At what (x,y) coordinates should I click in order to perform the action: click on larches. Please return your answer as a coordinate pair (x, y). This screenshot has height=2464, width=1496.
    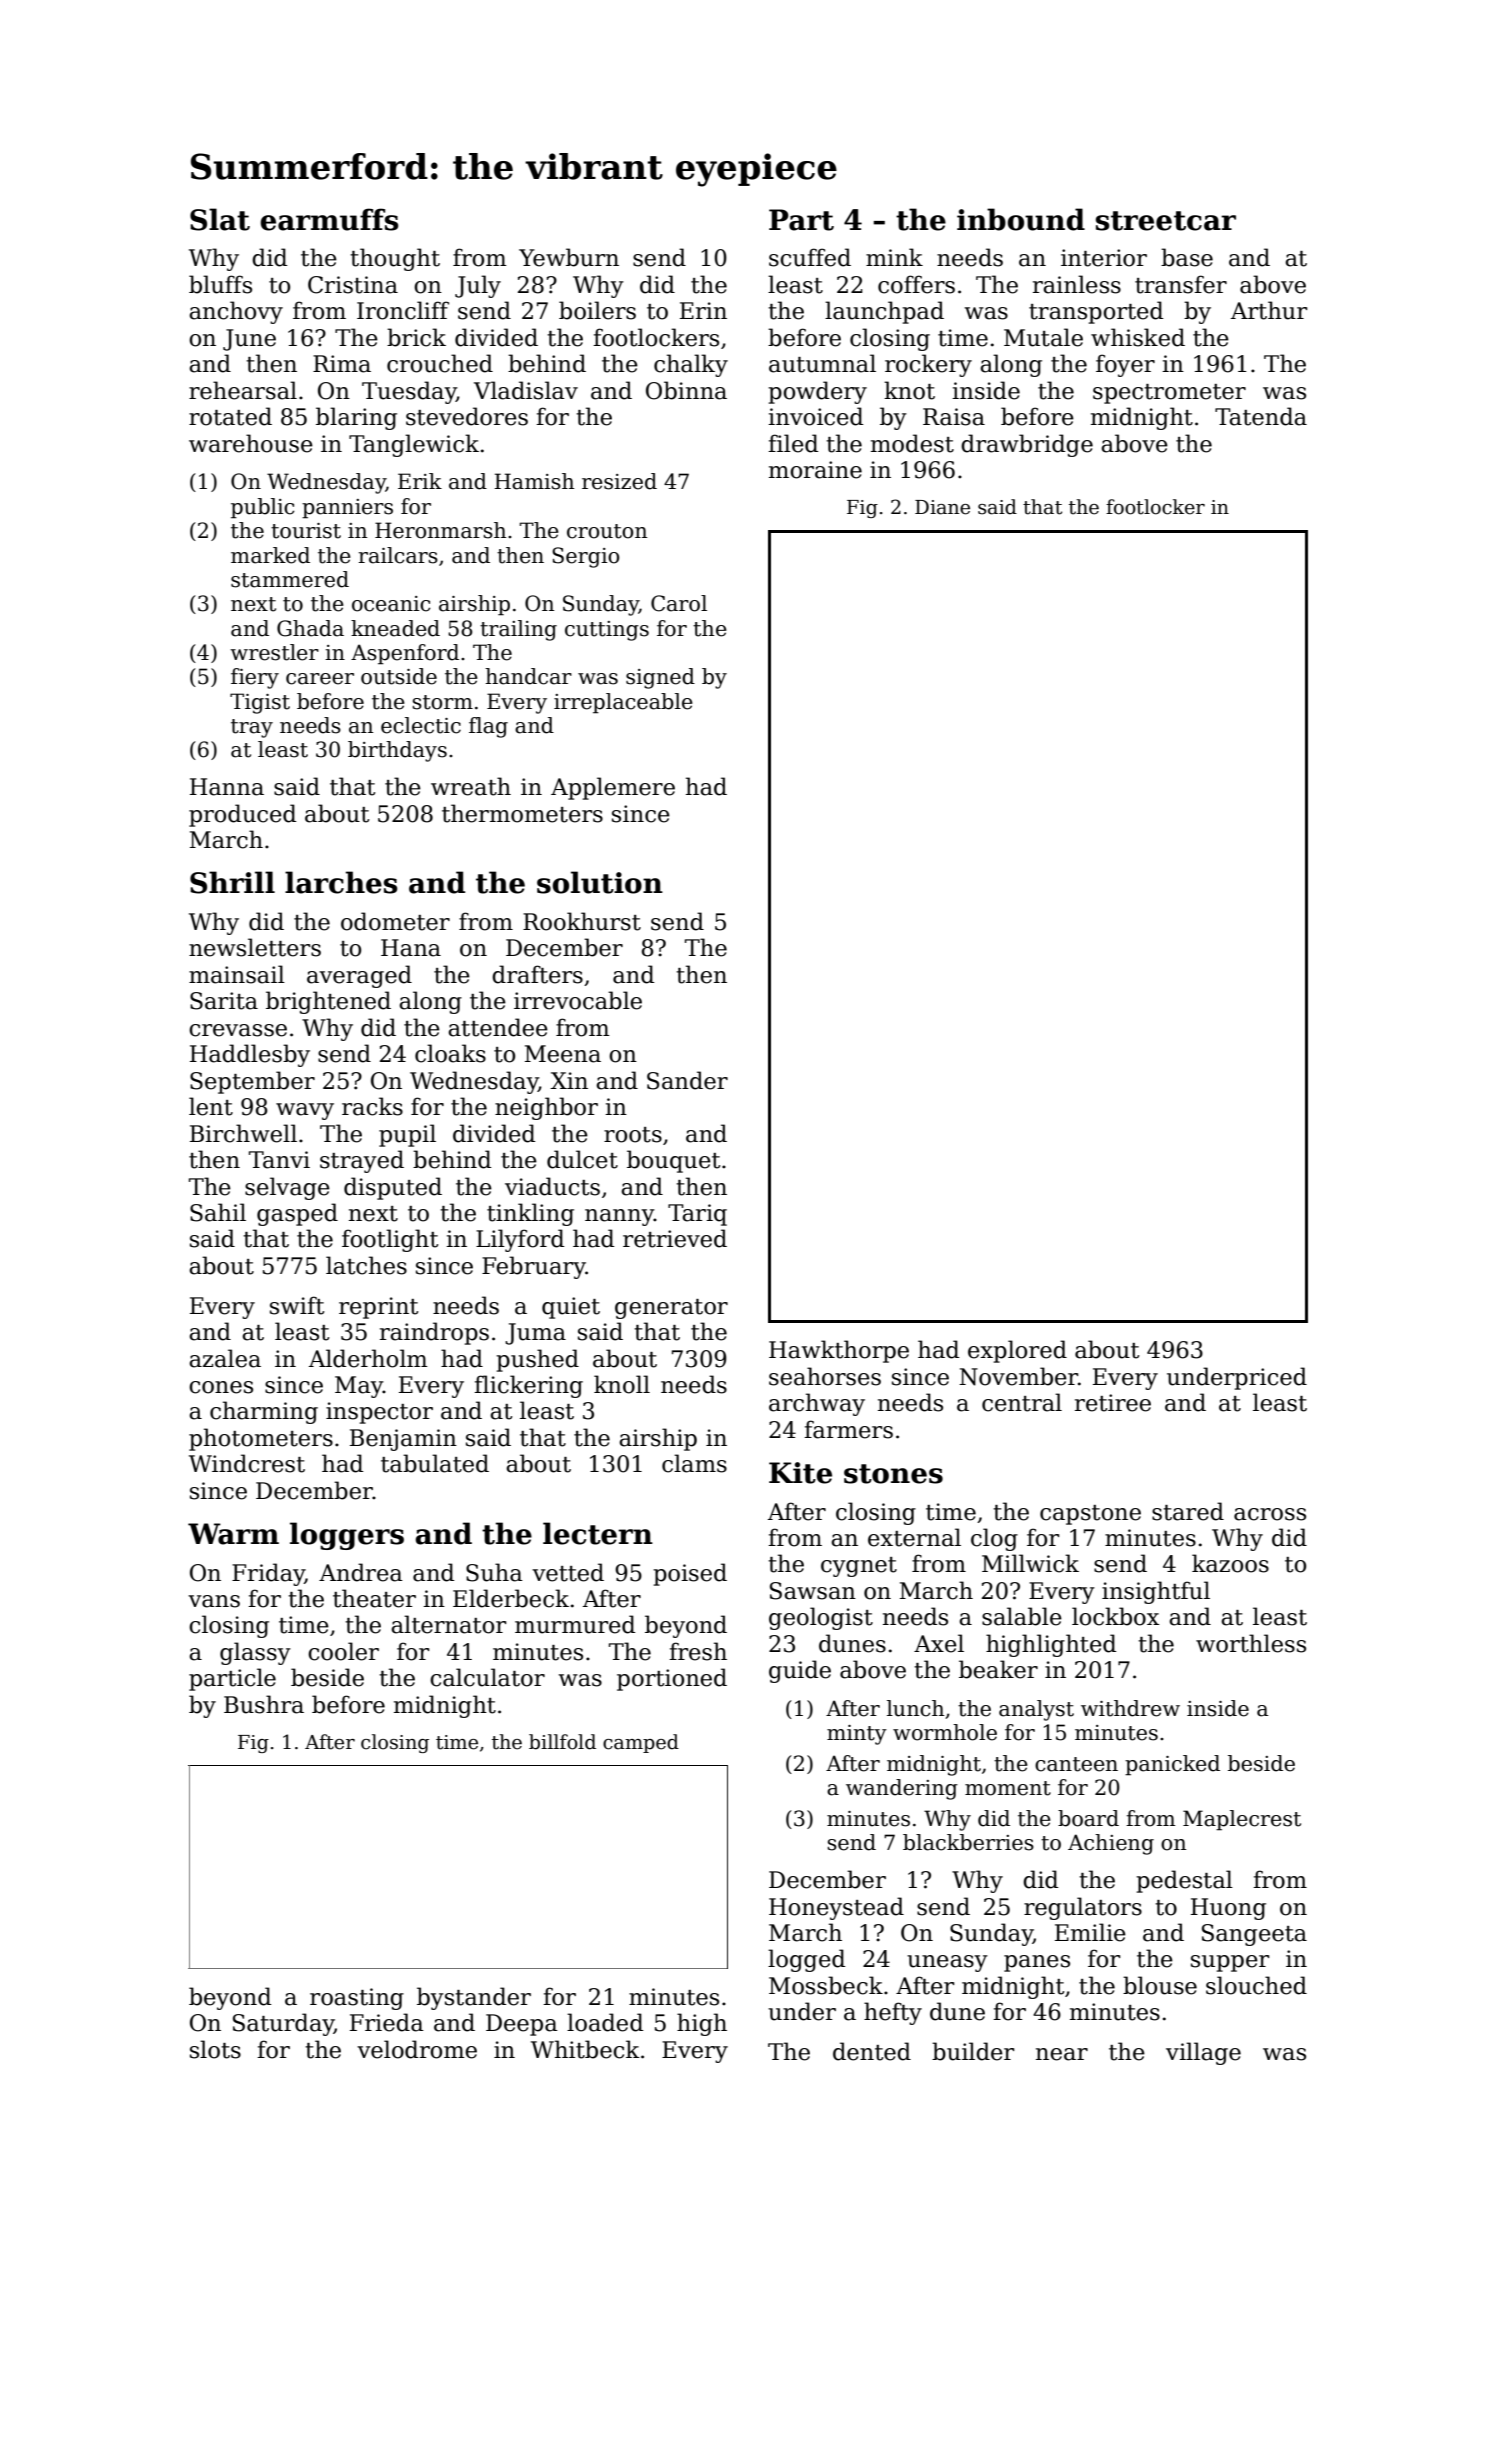
    Looking at the image, I should click on (341, 882).
